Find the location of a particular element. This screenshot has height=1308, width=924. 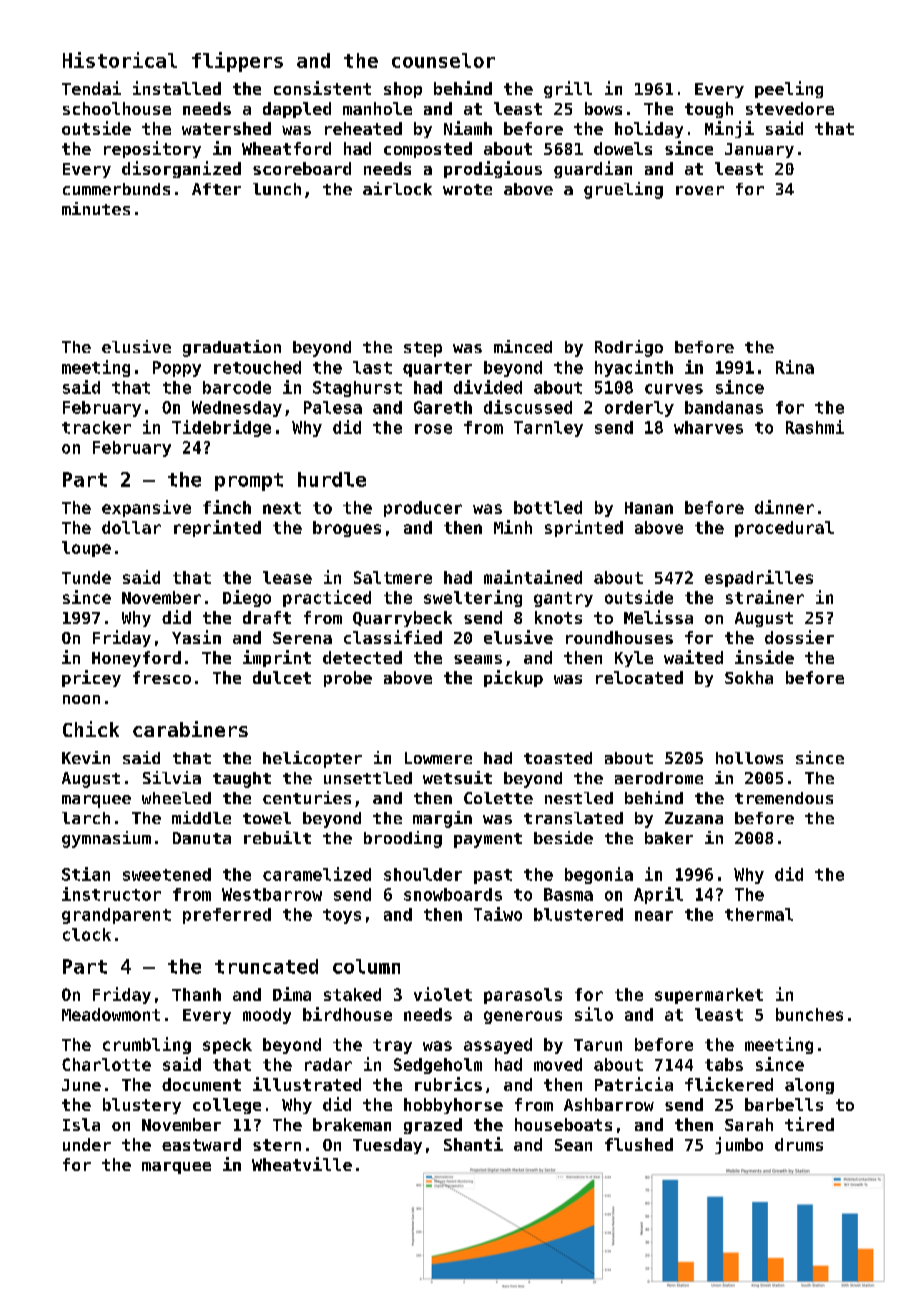

thermal is located at coordinates (759, 914).
